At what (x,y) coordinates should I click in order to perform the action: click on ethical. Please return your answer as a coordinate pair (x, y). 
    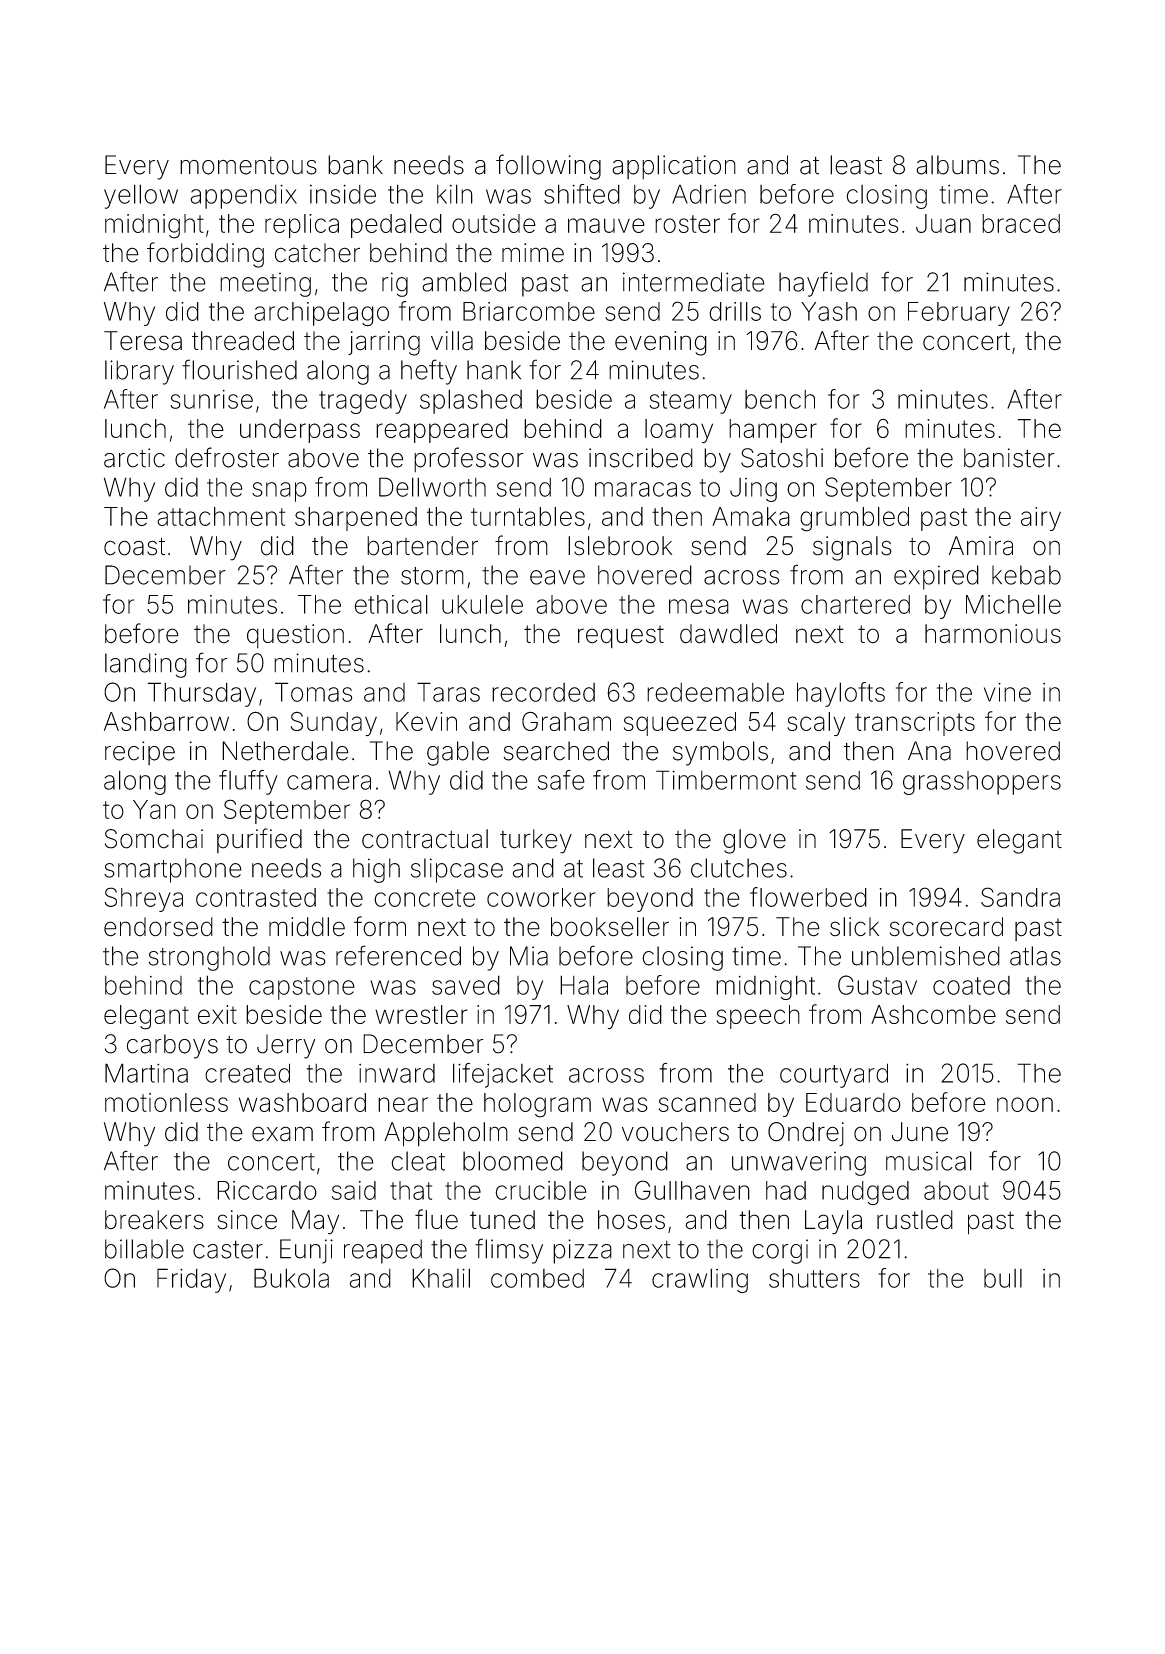
    Looking at the image, I should click on (391, 604).
